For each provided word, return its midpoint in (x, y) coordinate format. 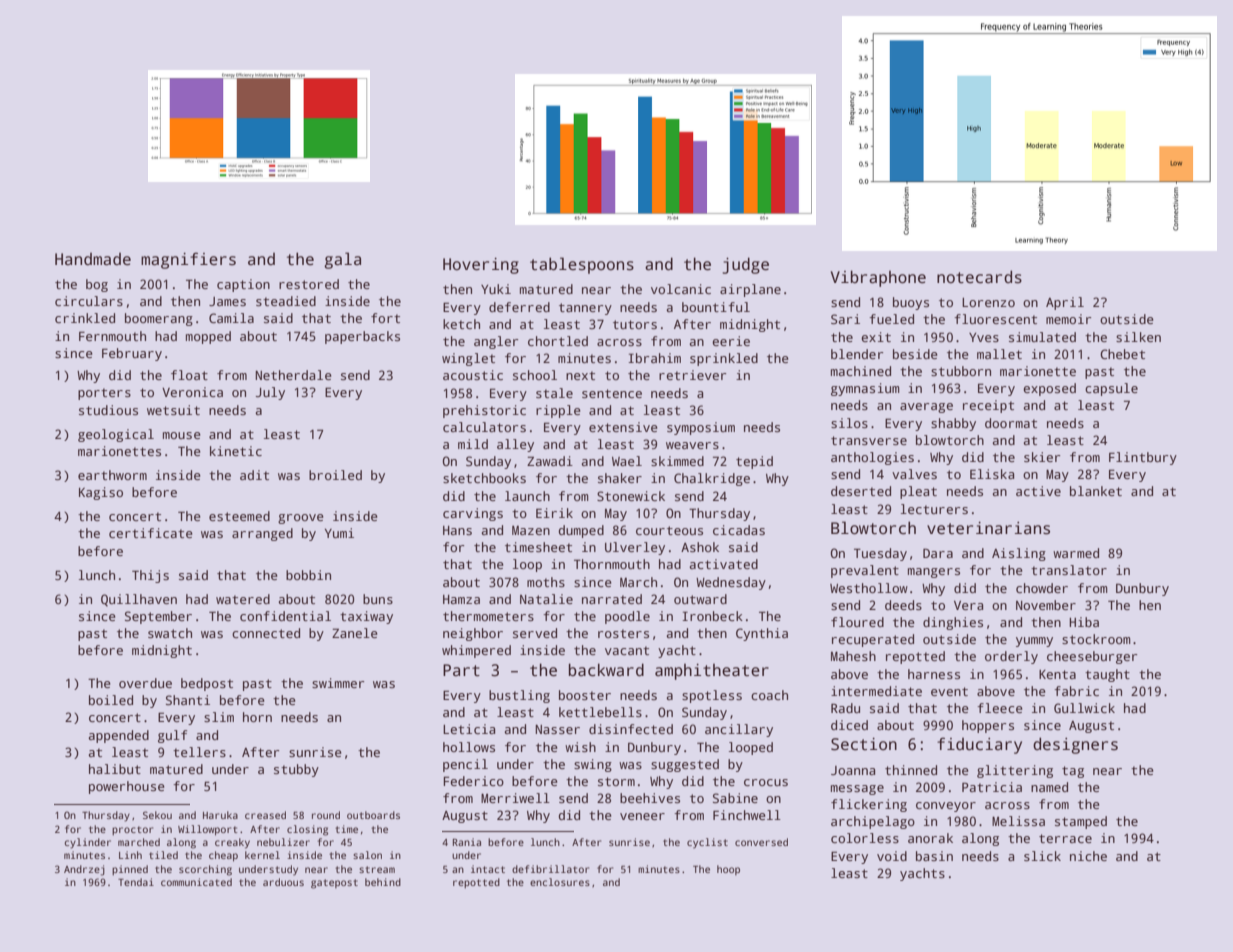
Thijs (150, 576)
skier (1042, 457)
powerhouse (127, 787)
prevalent (865, 571)
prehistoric (484, 411)
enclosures (560, 882)
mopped (208, 337)
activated (724, 564)
